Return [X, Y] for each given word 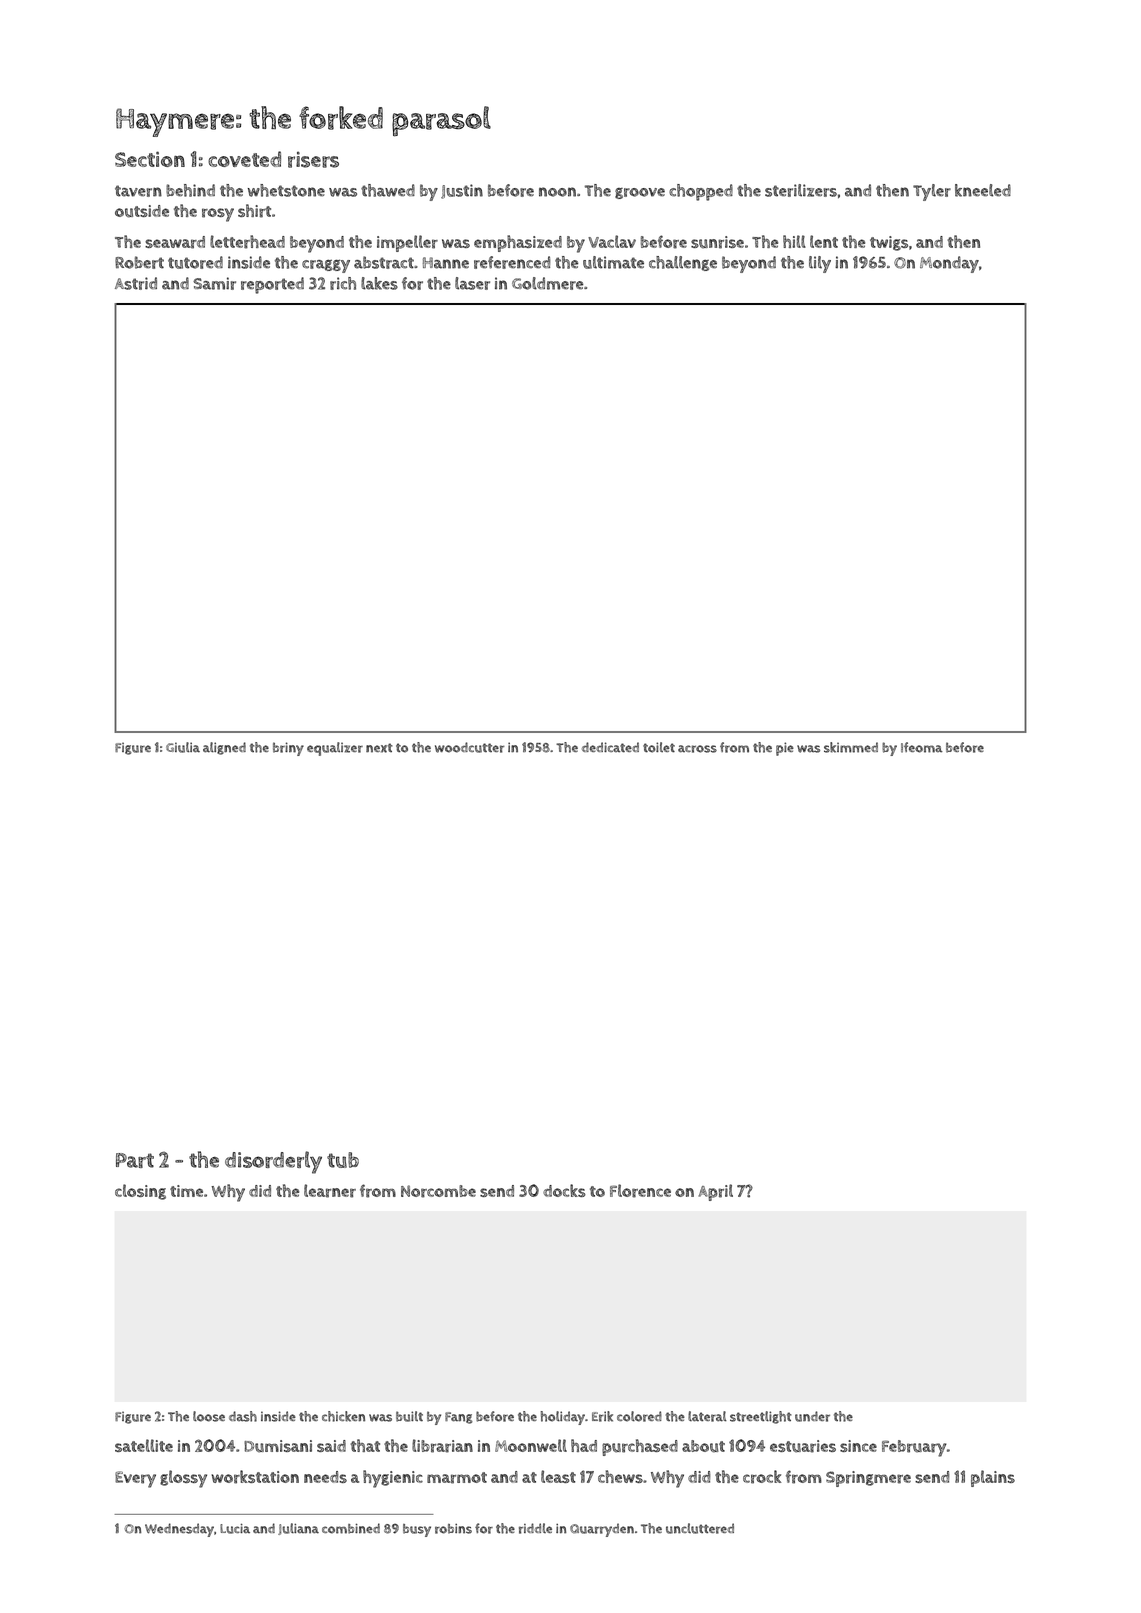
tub [343, 1160]
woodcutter [469, 747]
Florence [640, 1191]
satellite [144, 1445]
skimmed [851, 747]
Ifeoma [922, 747]
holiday [563, 1418]
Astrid [136, 283]
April [715, 1192]
